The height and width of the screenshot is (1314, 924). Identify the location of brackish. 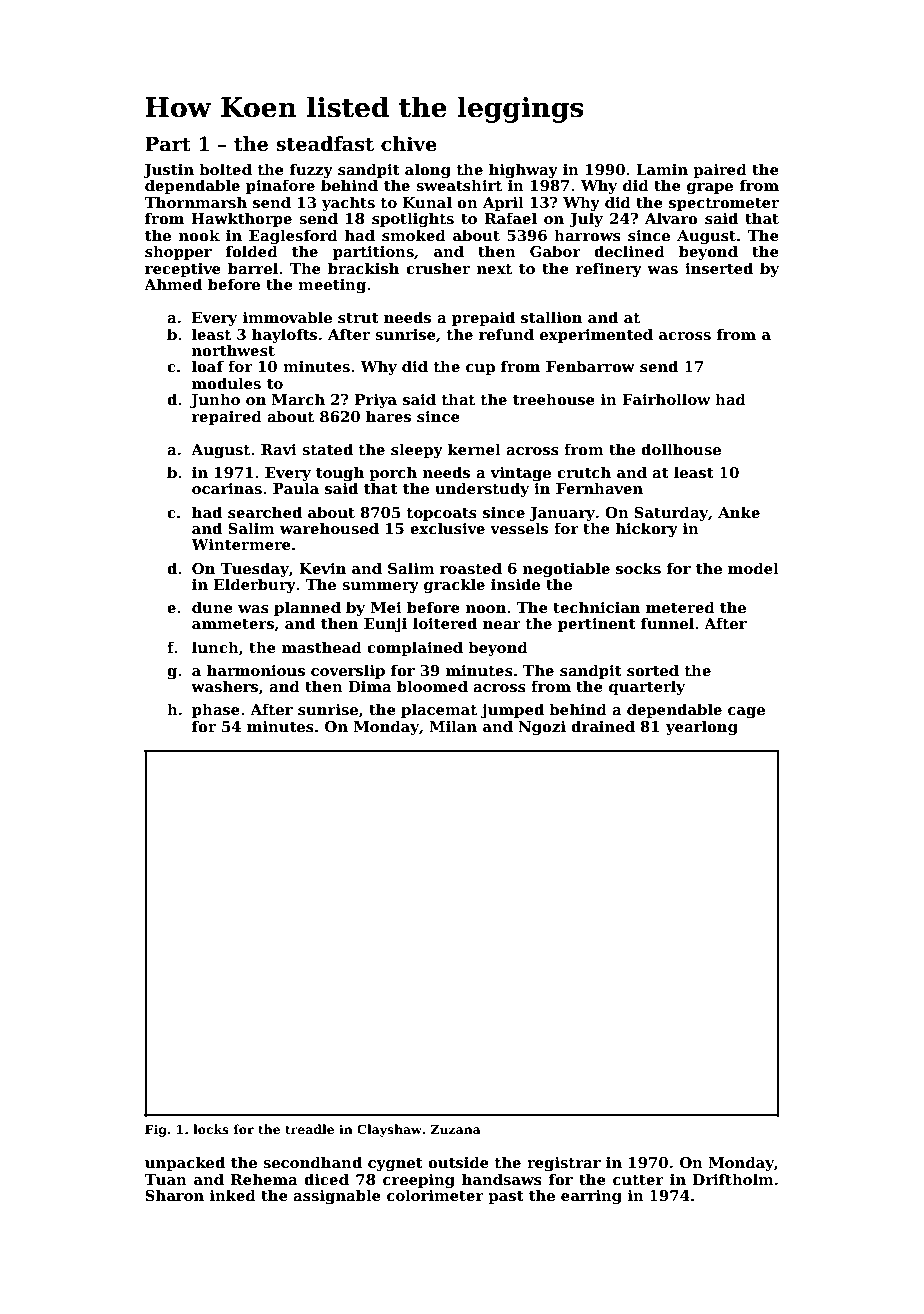
(363, 268).
